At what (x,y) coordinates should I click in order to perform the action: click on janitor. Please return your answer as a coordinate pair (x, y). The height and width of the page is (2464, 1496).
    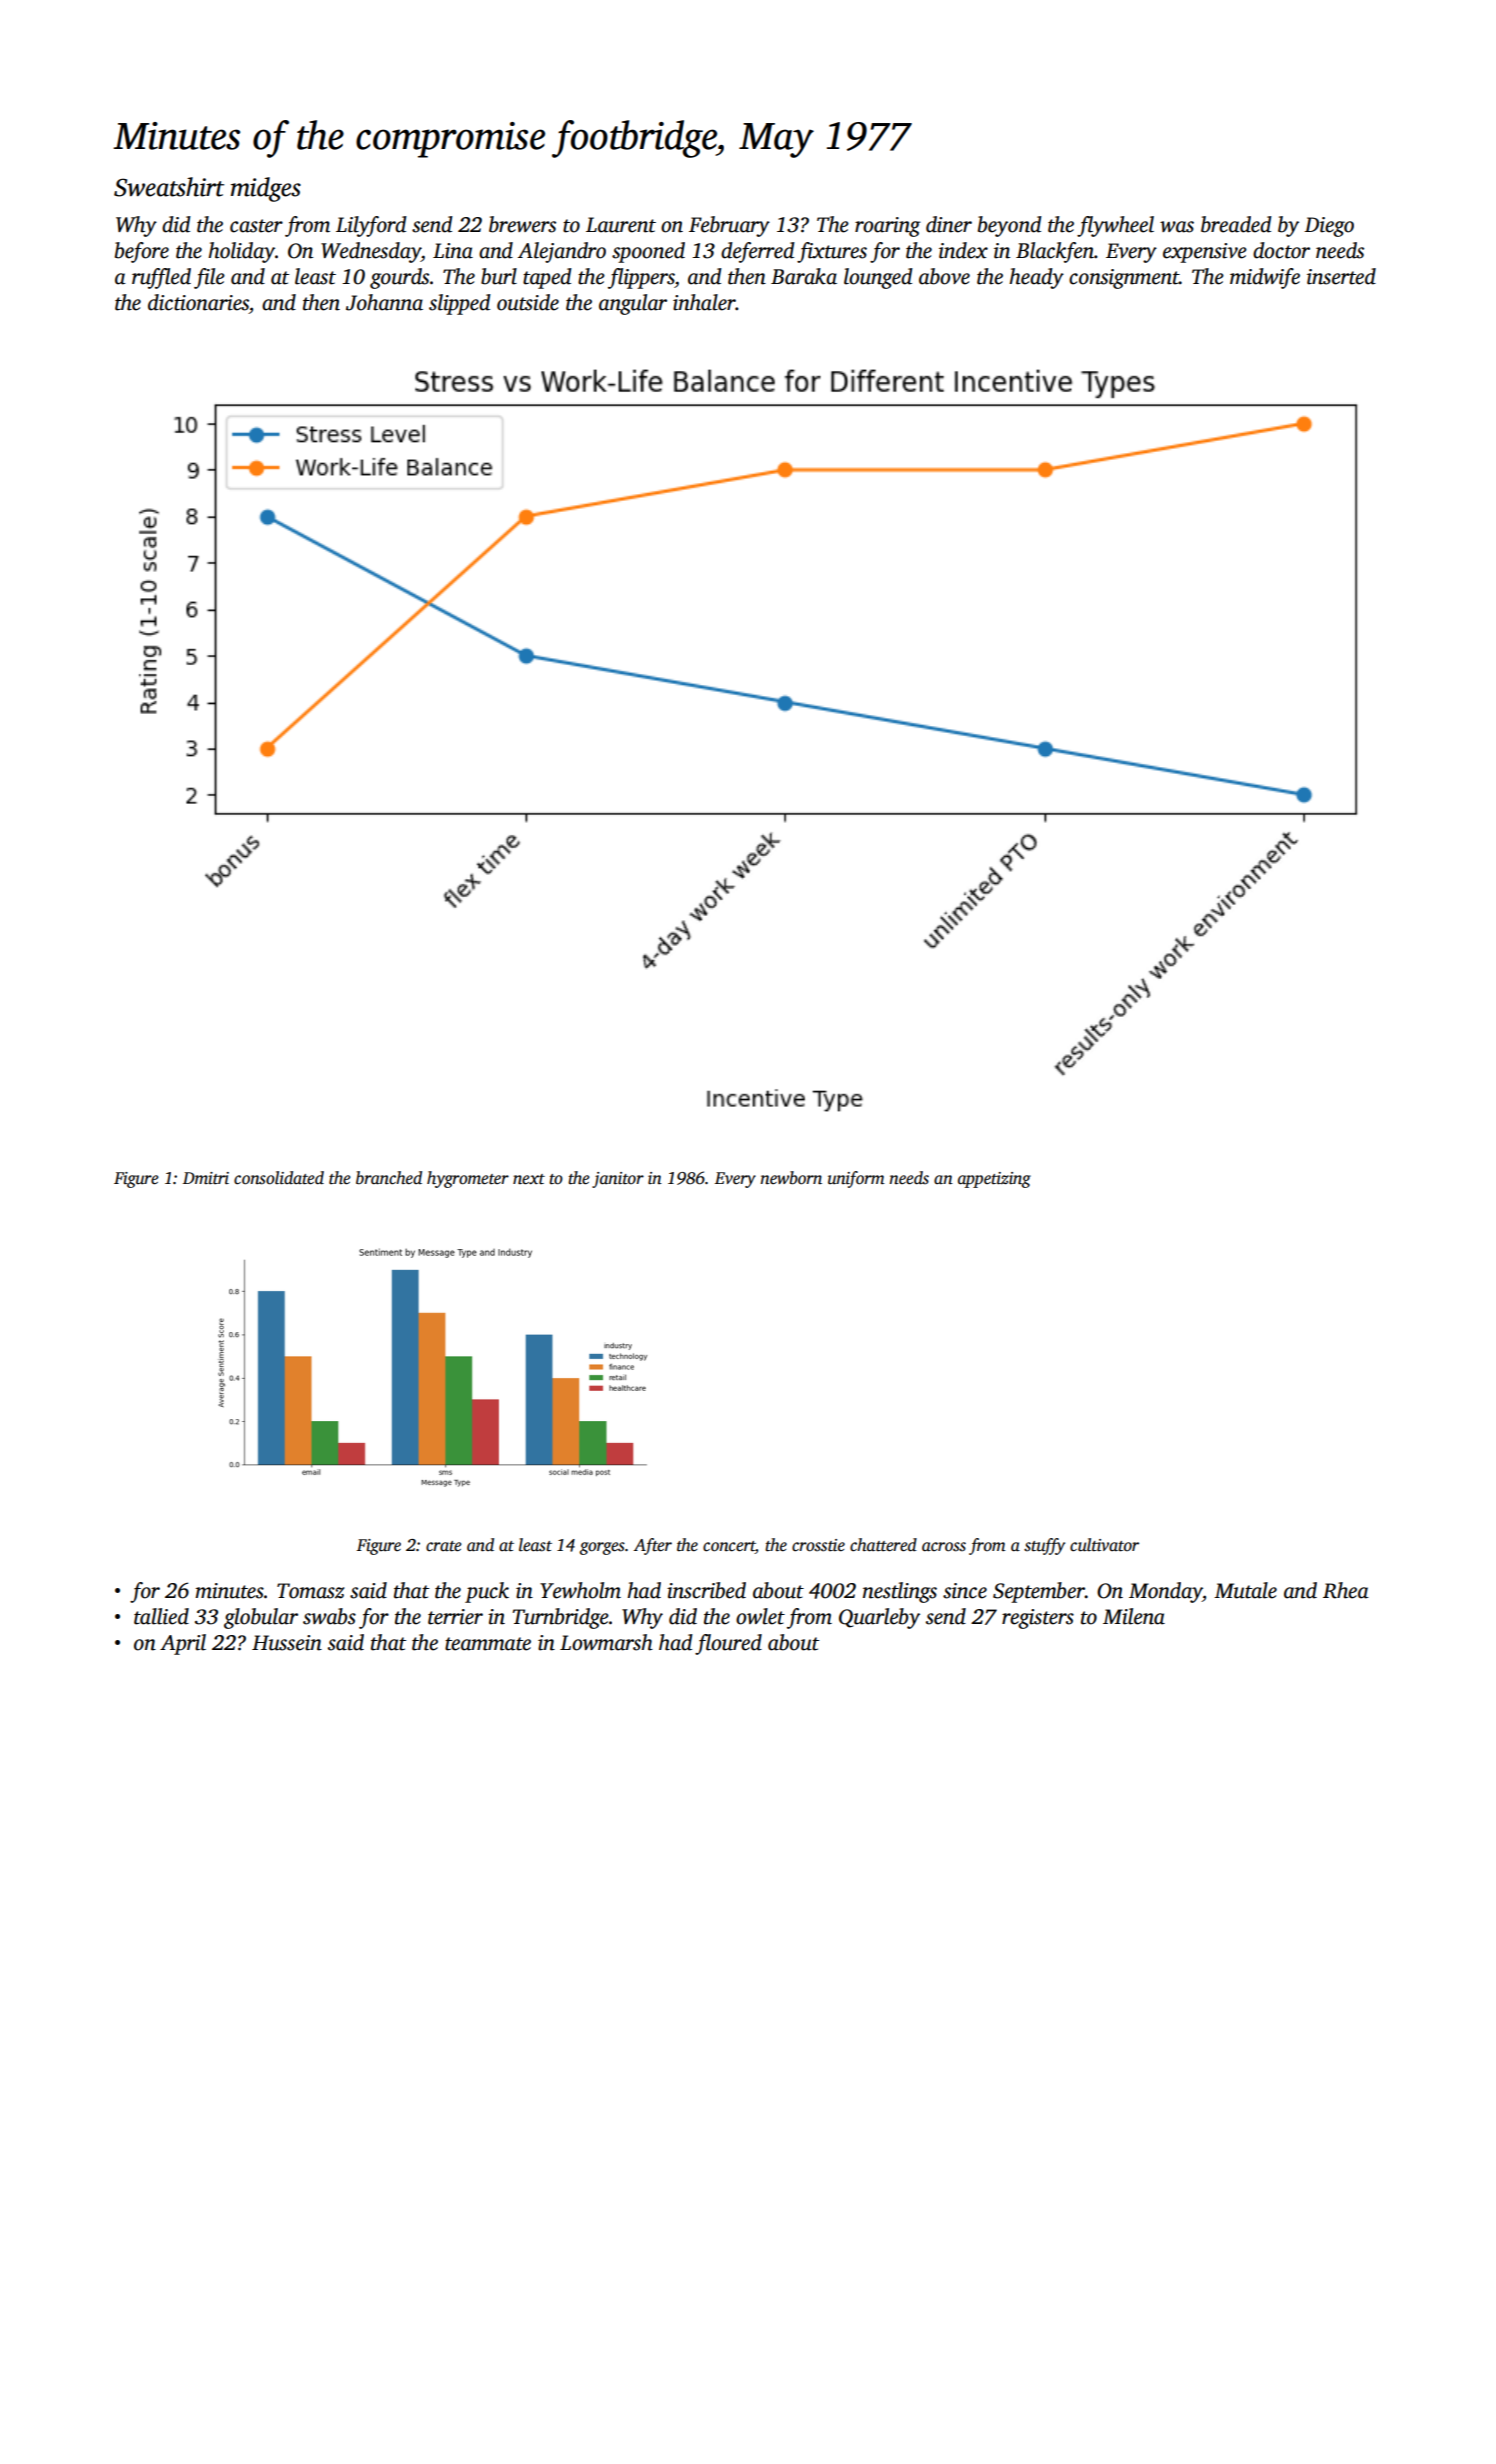
    Looking at the image, I should click on (618, 1180).
